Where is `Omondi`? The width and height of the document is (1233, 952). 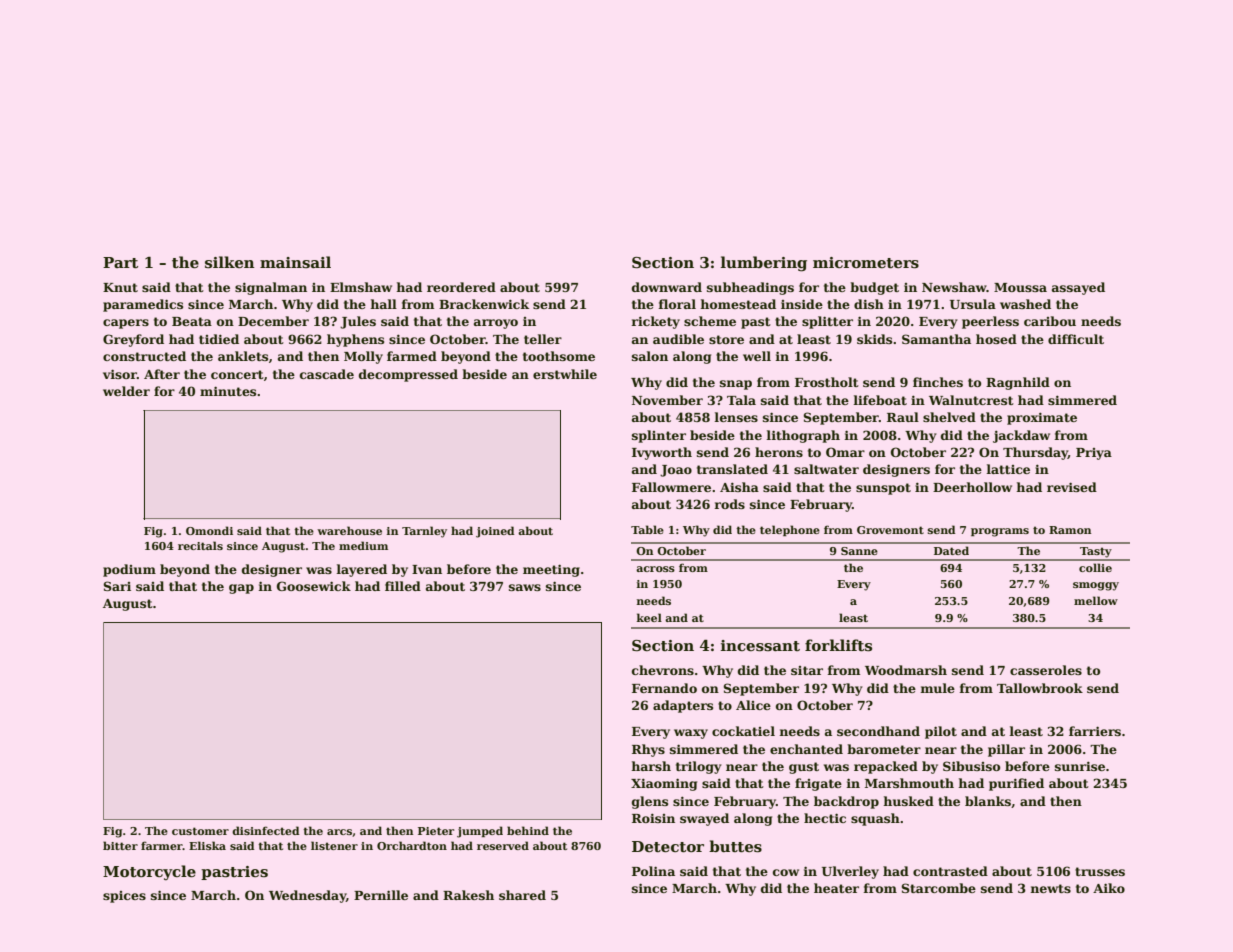
Omondi is located at coordinates (209, 530).
